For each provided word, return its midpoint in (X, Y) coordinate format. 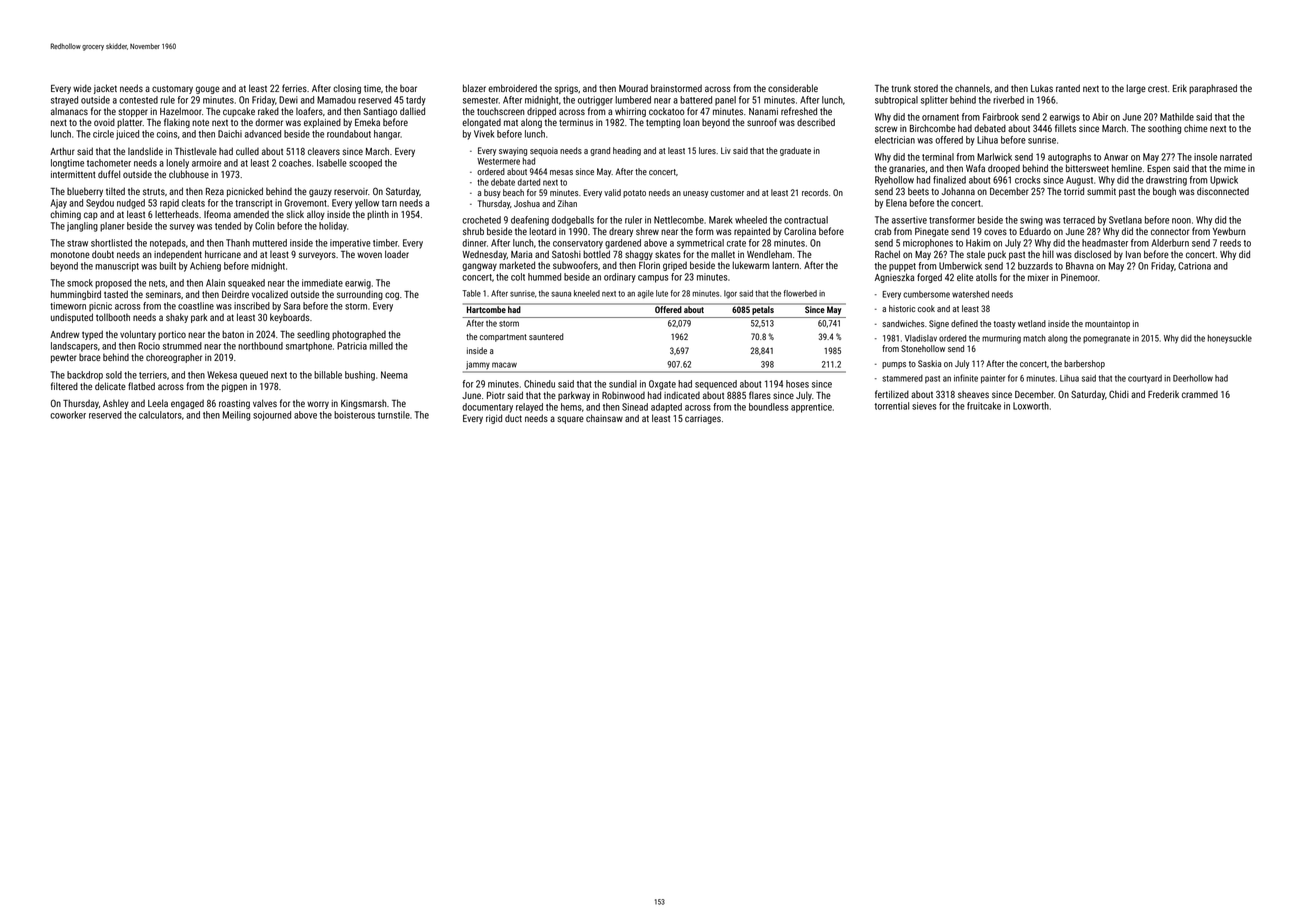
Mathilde (1177, 117)
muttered (270, 243)
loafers (309, 111)
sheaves (973, 394)
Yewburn (1229, 231)
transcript (253, 204)
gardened (623, 244)
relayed (529, 408)
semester (481, 100)
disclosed (1092, 254)
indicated (682, 395)
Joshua (527, 203)
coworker (68, 415)
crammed (1200, 394)
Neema (394, 375)
